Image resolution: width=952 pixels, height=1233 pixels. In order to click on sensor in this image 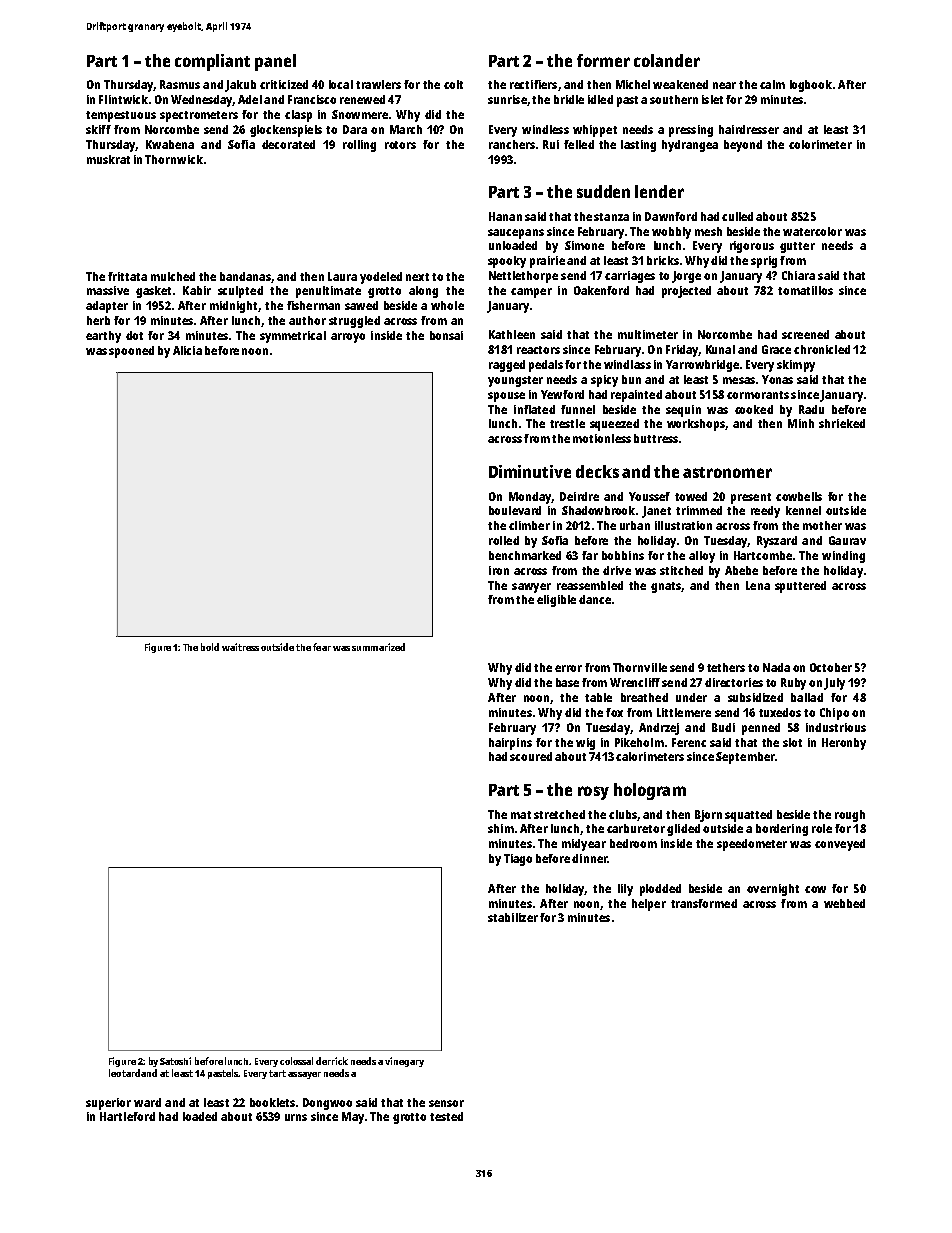, I will do `click(446, 1103)`.
